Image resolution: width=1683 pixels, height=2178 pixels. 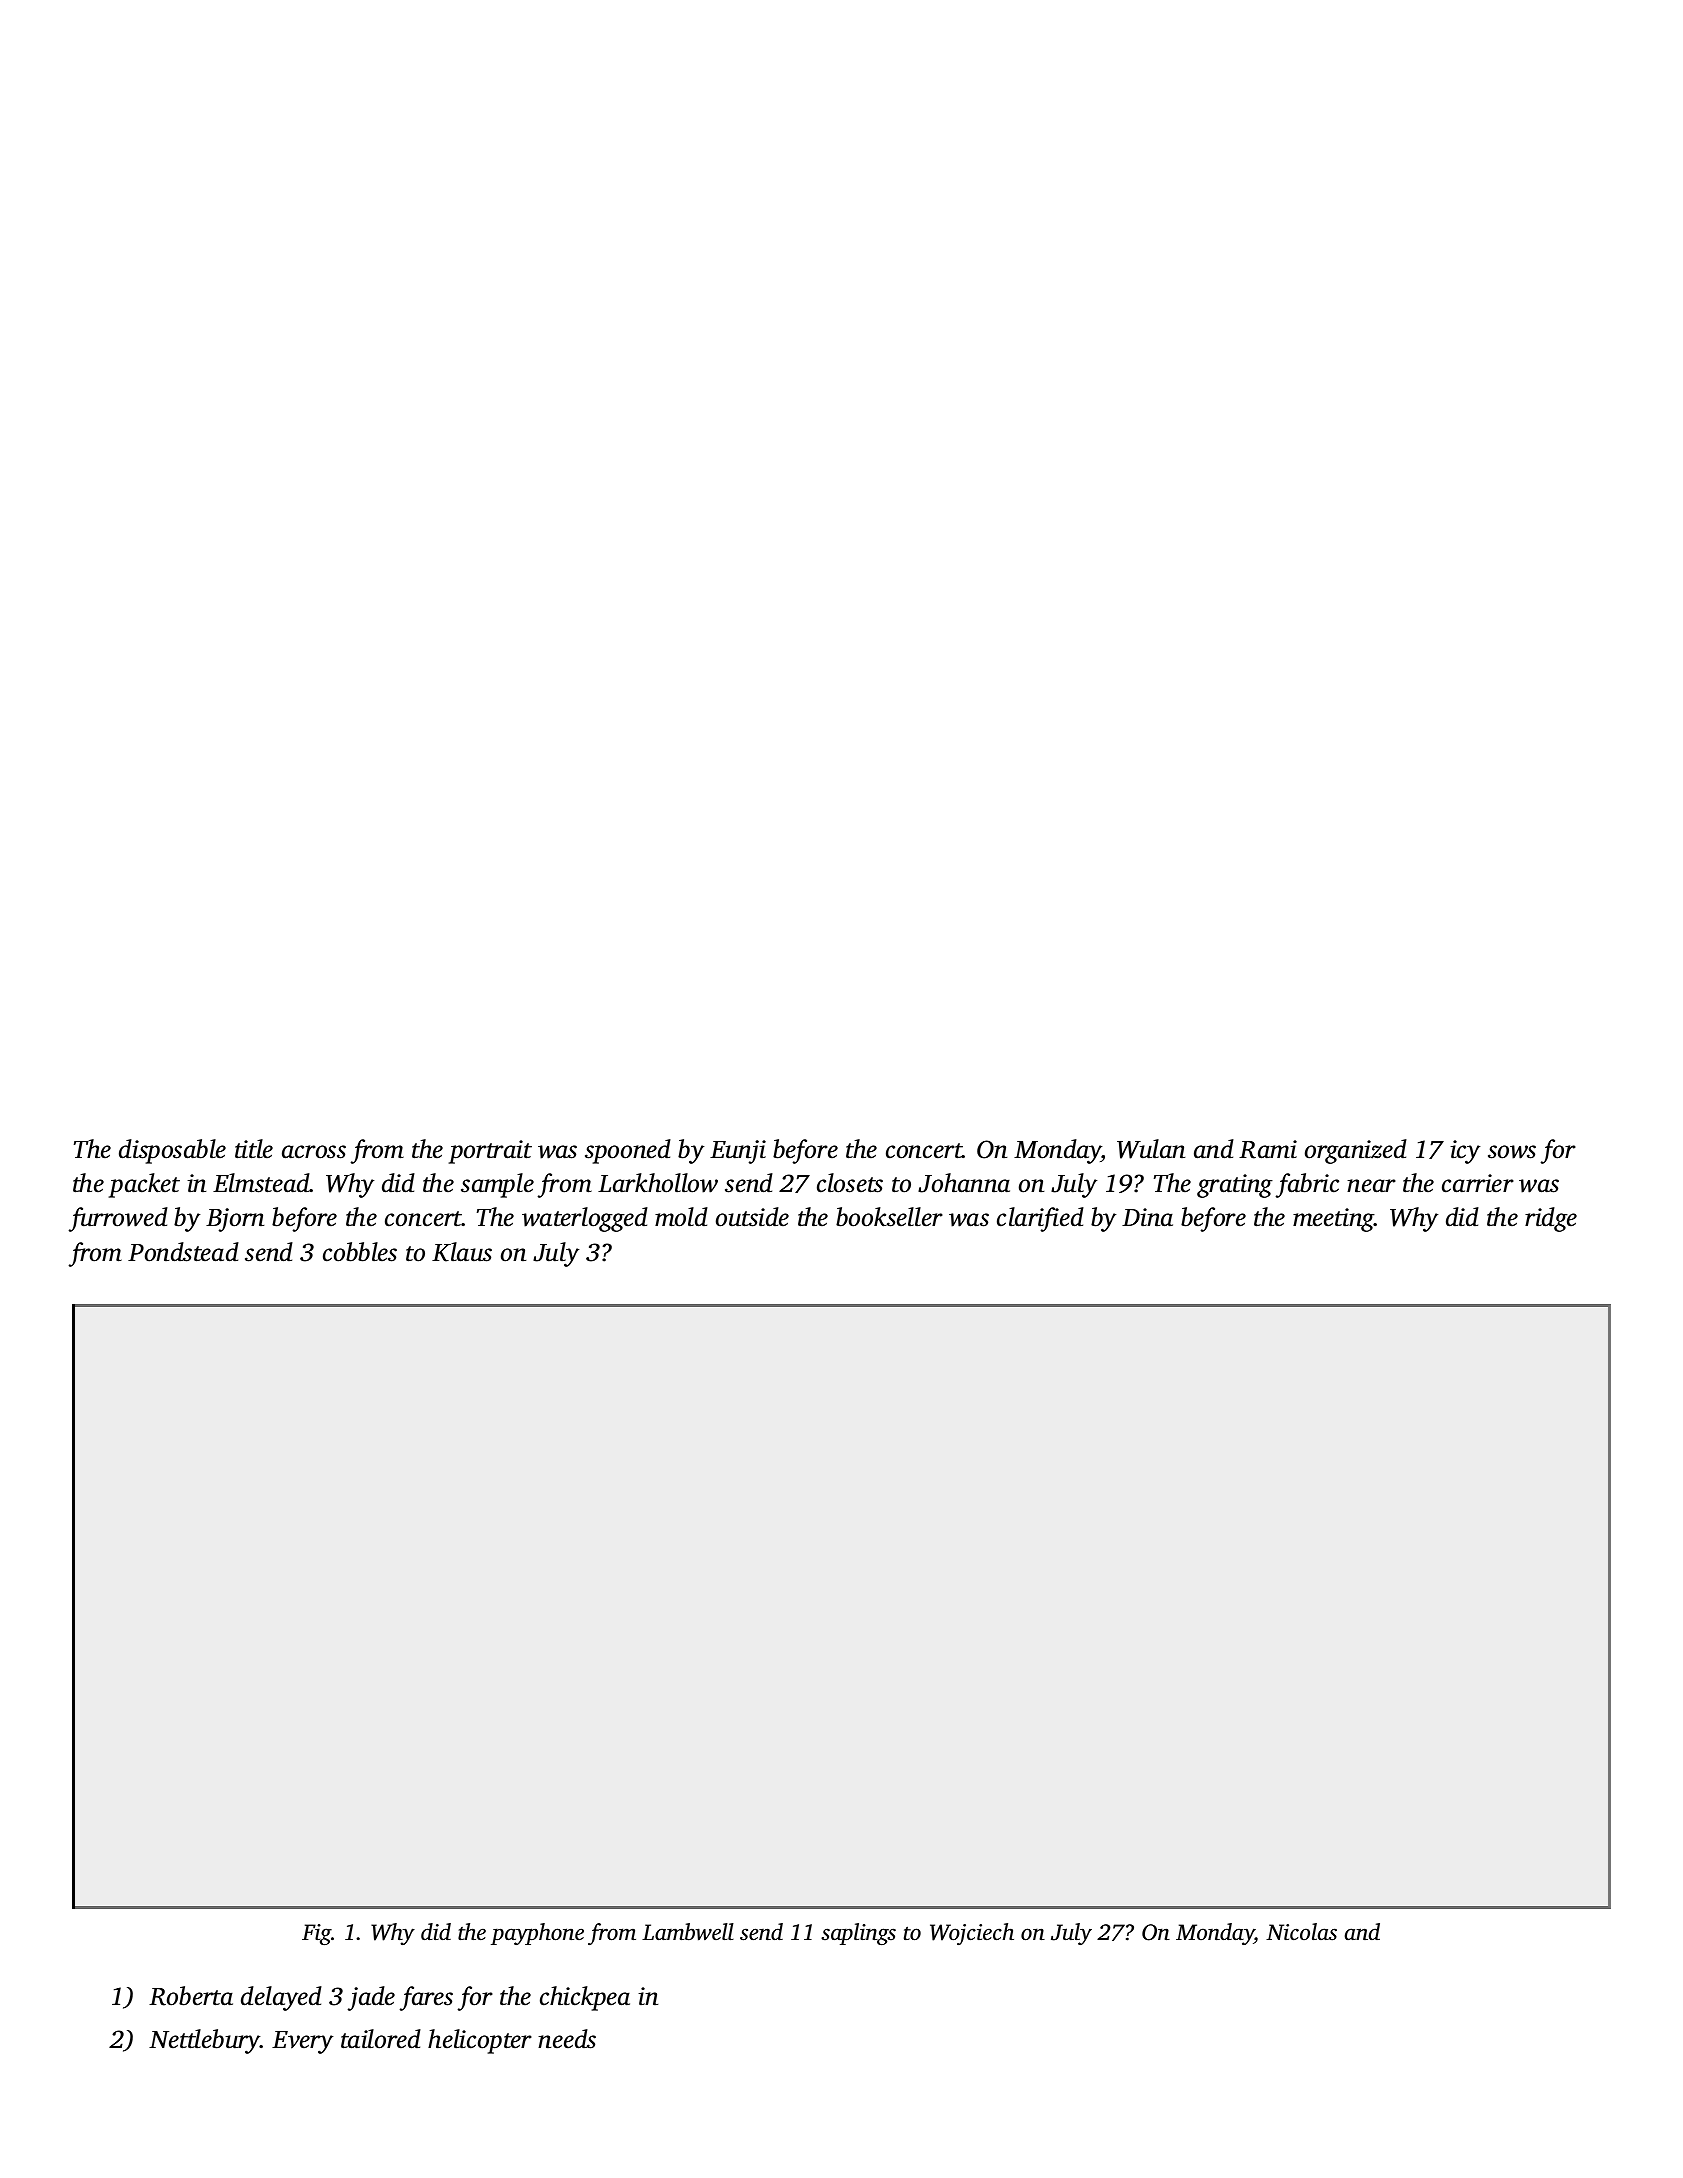 I want to click on Wojciech, so click(x=972, y=1934).
